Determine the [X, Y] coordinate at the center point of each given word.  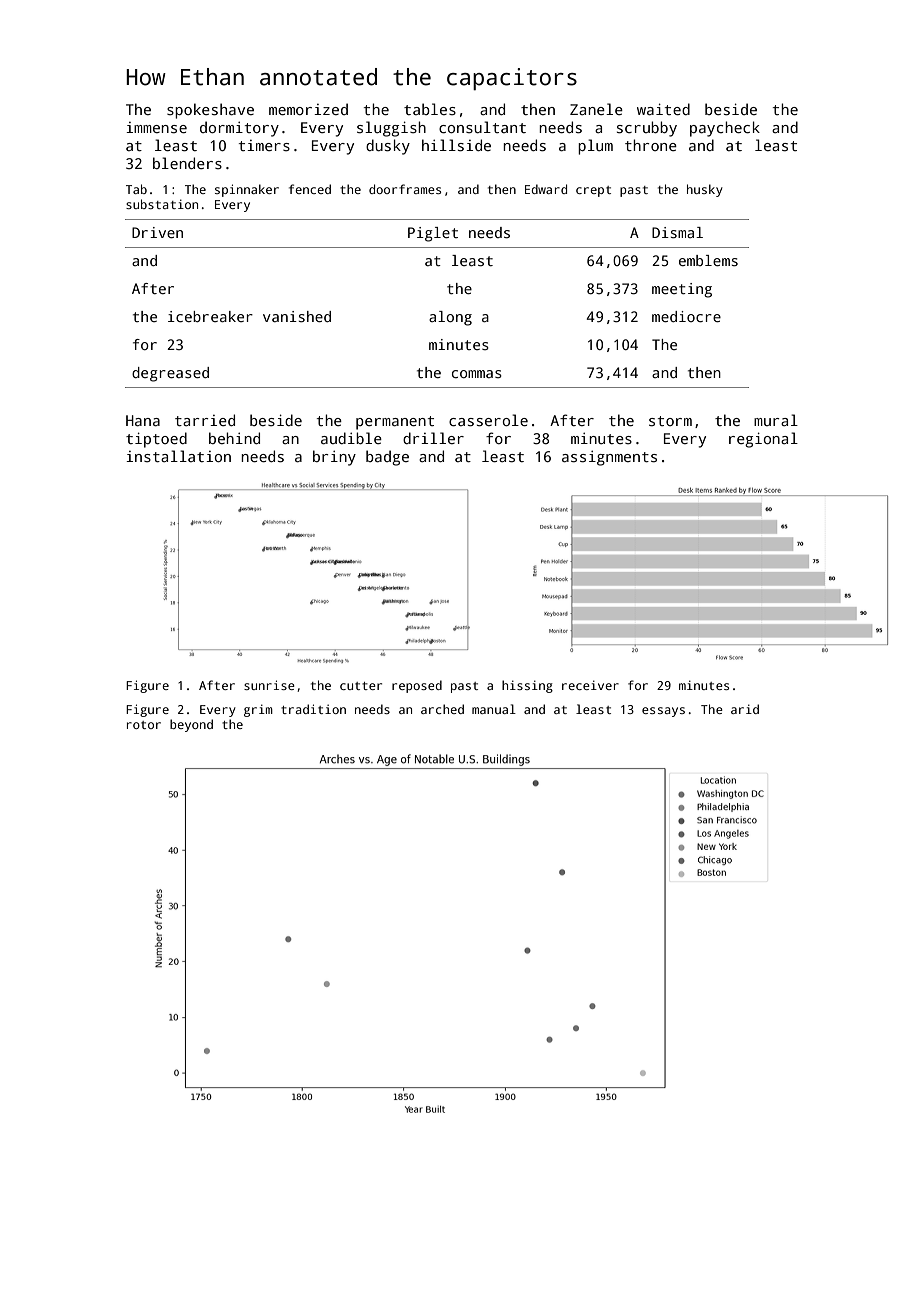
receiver [590, 685]
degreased [170, 374]
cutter [361, 686]
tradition [313, 709]
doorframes [405, 189]
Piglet [433, 234]
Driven [157, 232]
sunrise [269, 685]
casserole [488, 420]
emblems [708, 260]
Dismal [677, 232]
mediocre [686, 316]
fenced [310, 189]
